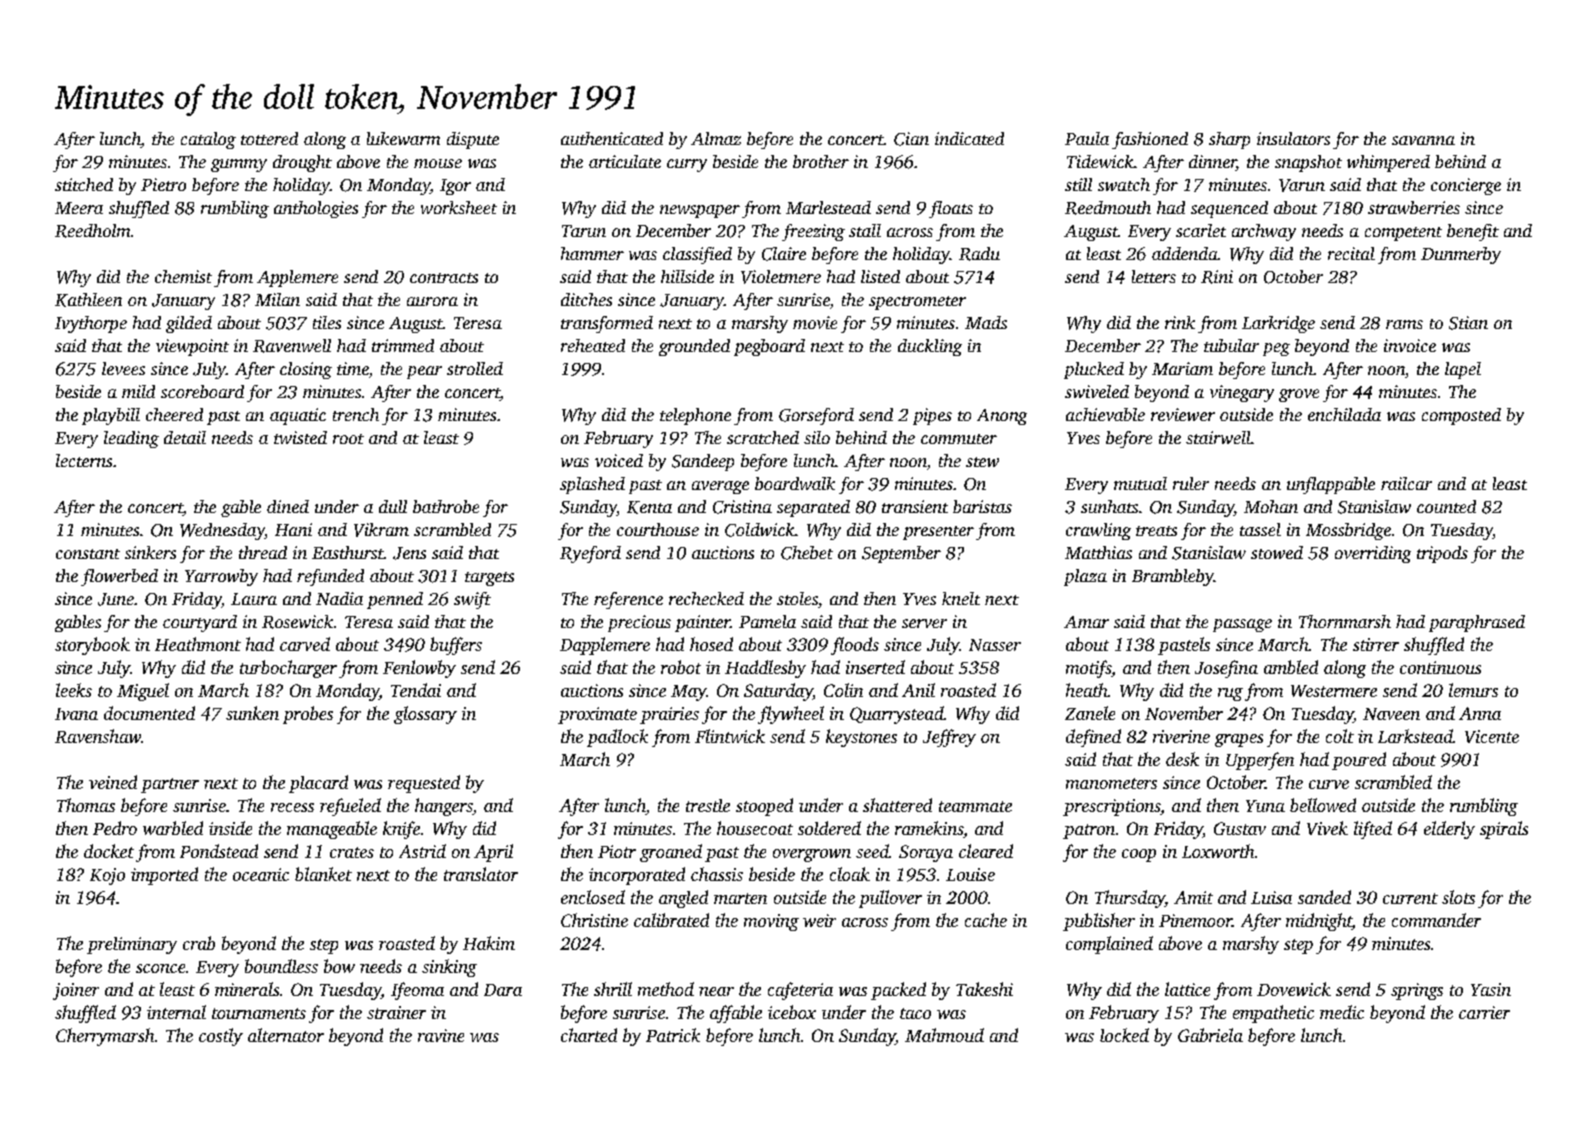  What do you see at coordinates (1182, 759) in the image?
I see `desk` at bounding box center [1182, 759].
